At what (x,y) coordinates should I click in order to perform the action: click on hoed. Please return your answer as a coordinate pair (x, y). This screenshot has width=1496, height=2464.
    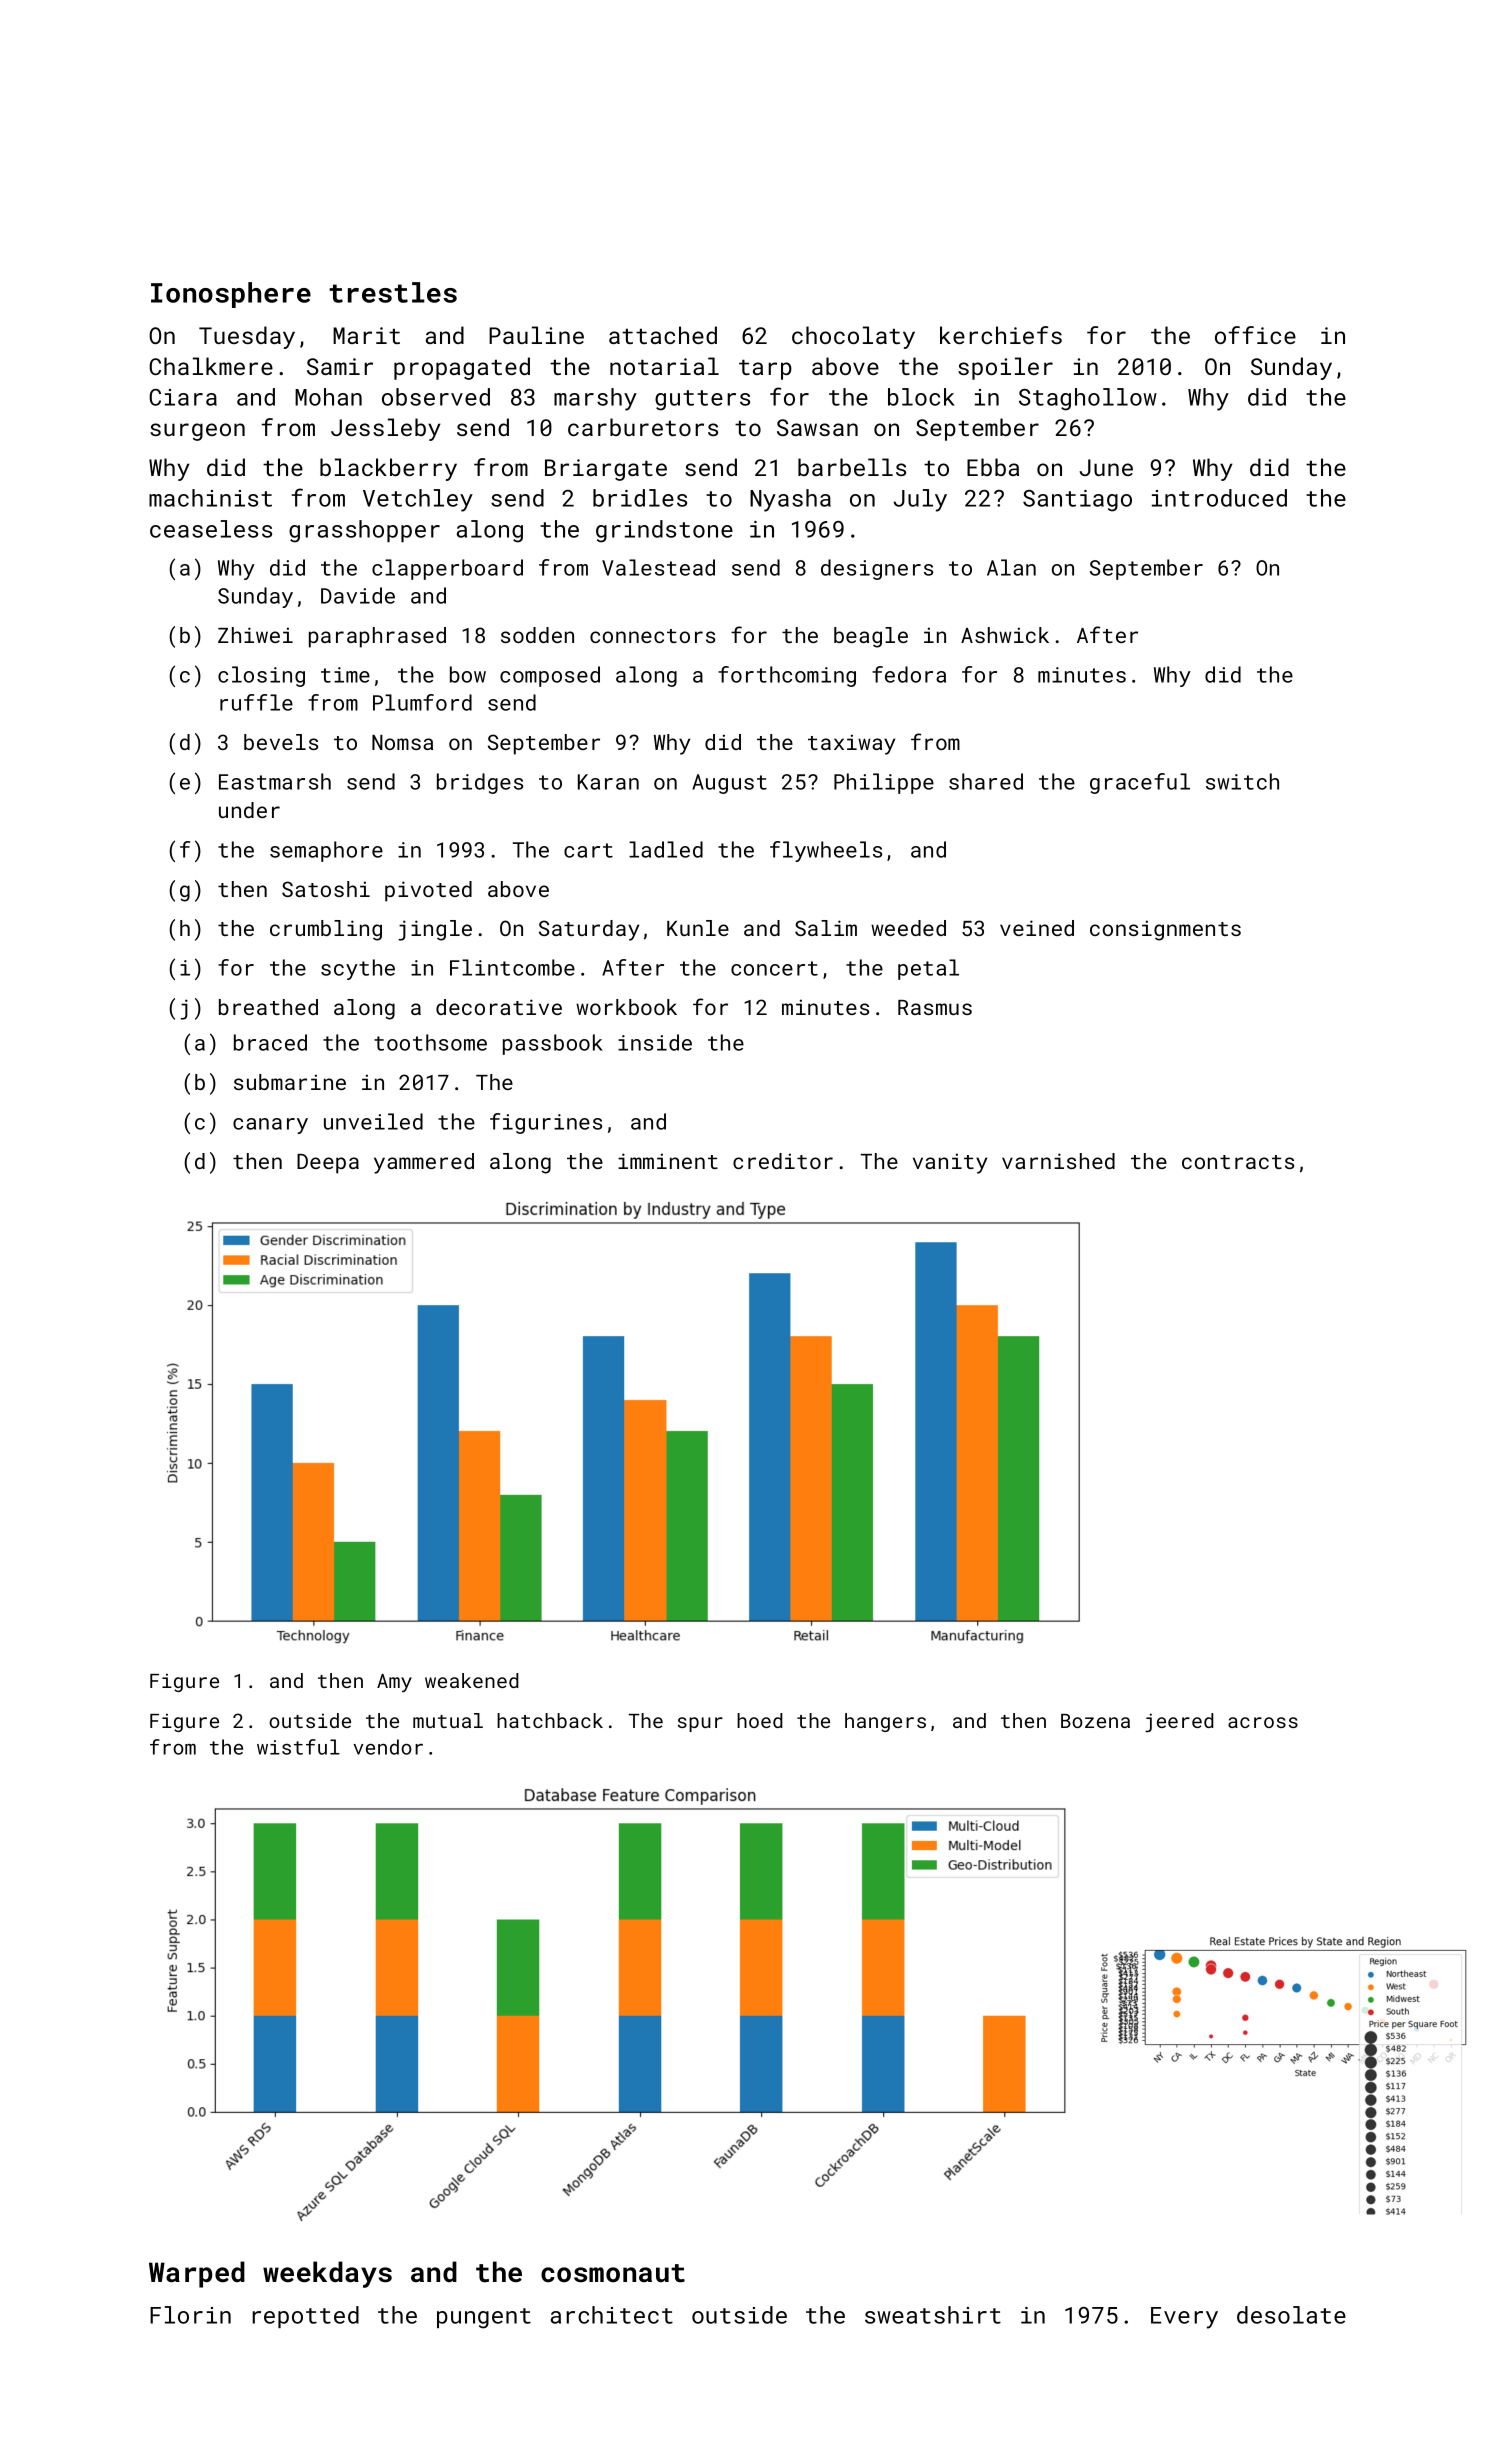
    Looking at the image, I should click on (760, 1720).
